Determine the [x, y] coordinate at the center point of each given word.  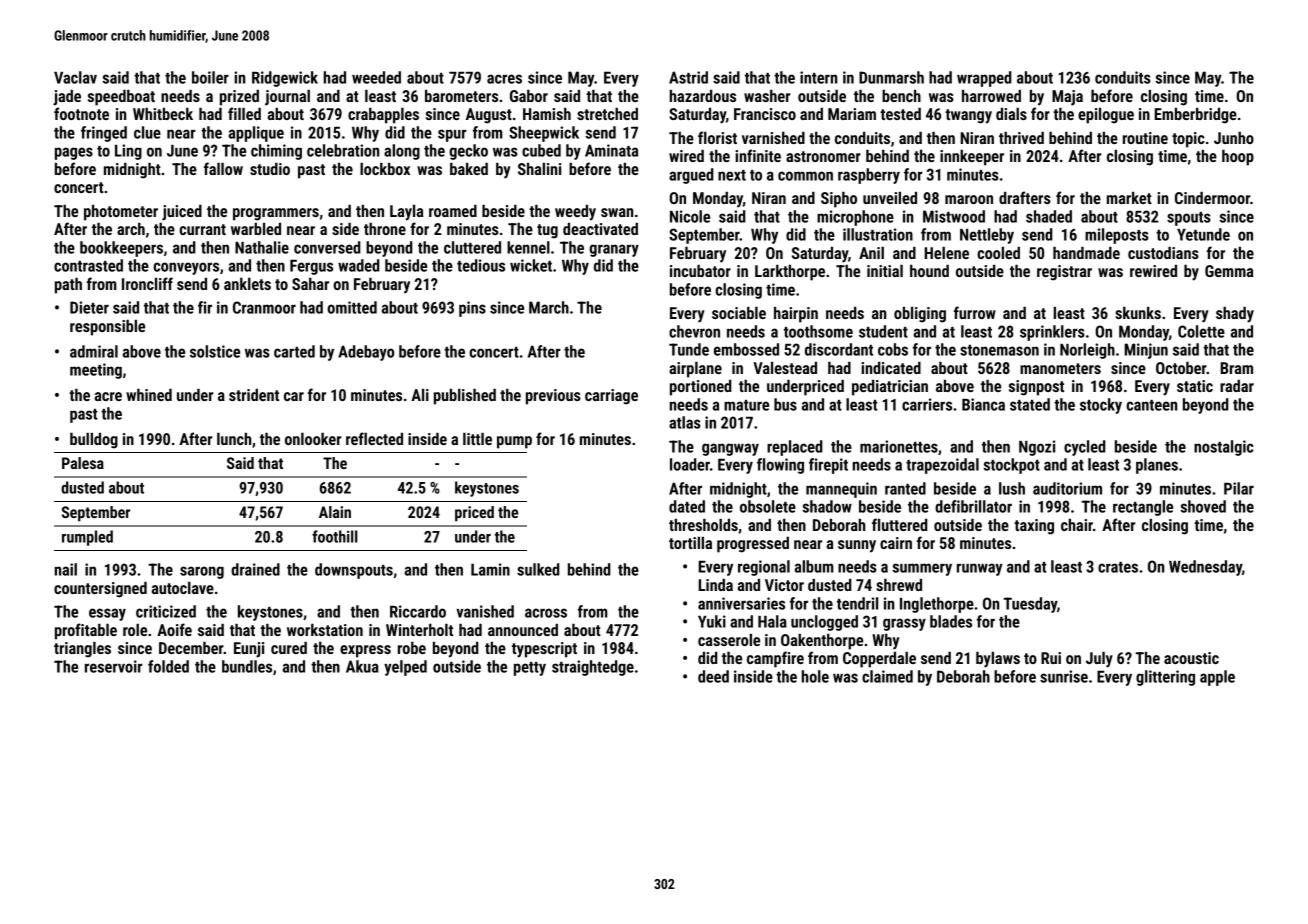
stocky [1101, 406]
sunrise [1064, 676]
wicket [531, 265]
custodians [1163, 253]
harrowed [991, 96]
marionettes [899, 446]
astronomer [823, 156]
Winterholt [419, 630]
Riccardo [418, 611]
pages [74, 153]
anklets [247, 284]
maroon [969, 199]
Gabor [529, 96]
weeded [376, 77]
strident [254, 395]
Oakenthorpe [822, 642]
